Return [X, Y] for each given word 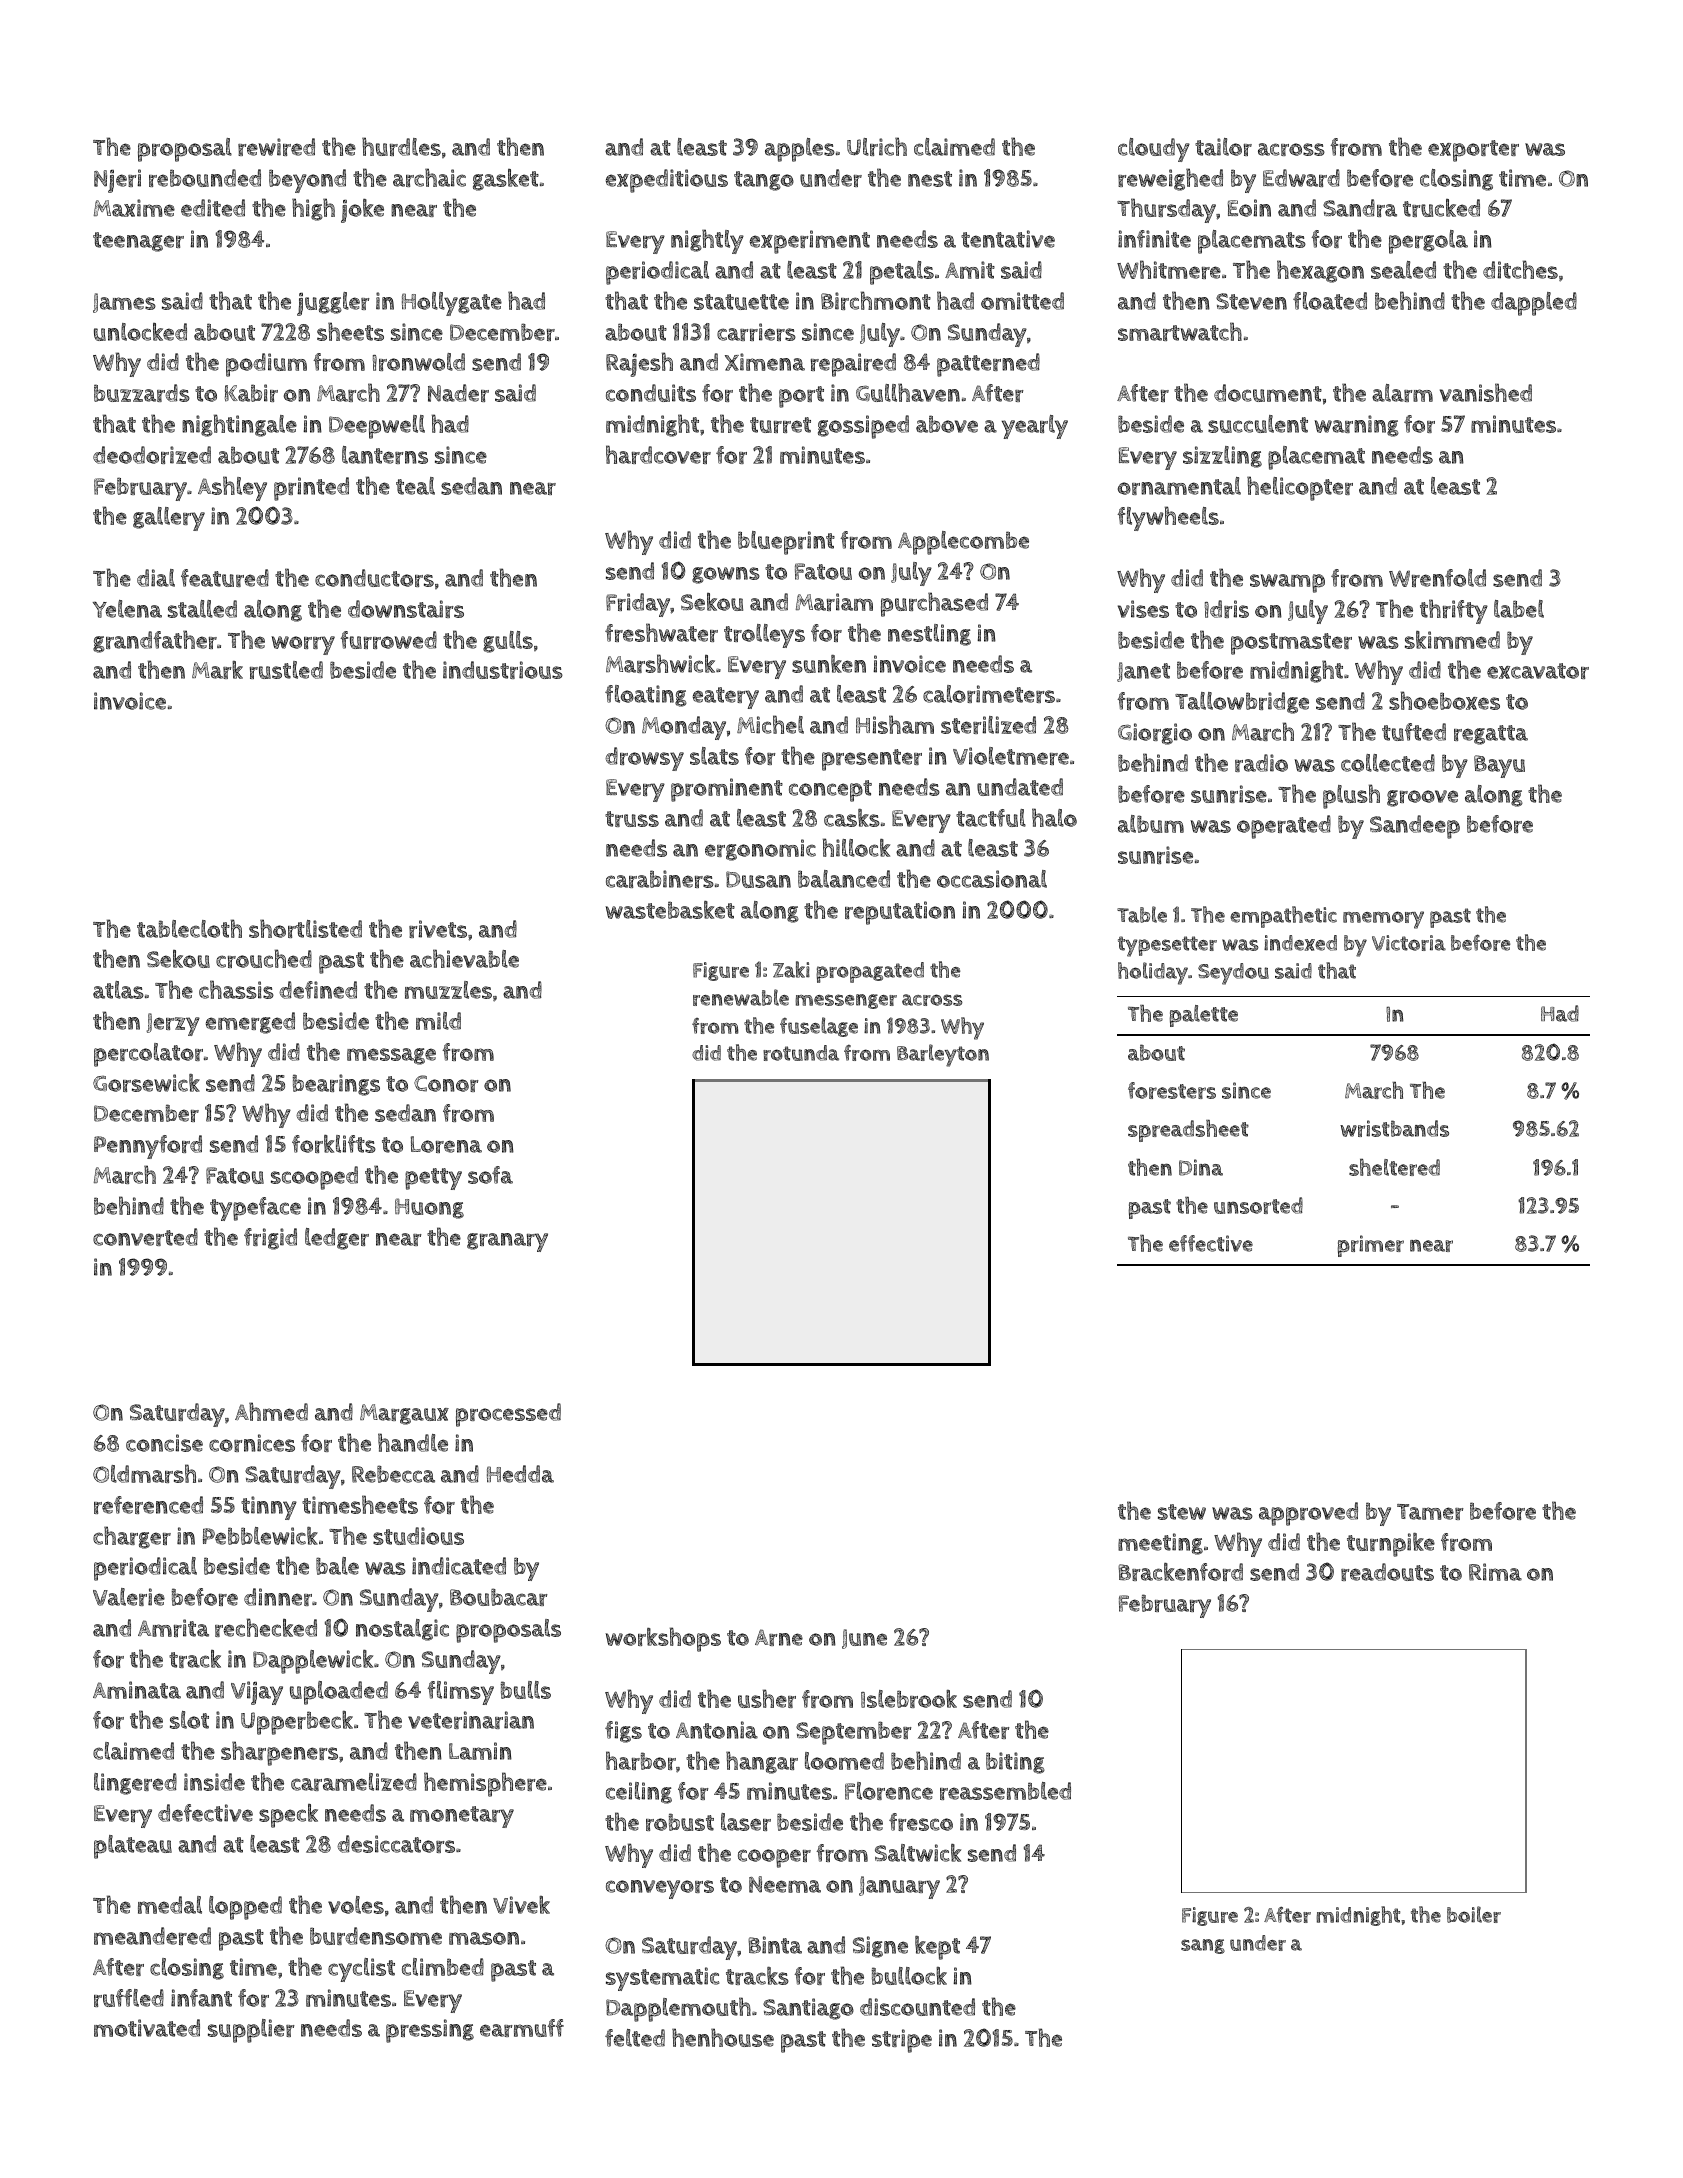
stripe [902, 2041]
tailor [1223, 147]
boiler [1474, 1914]
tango [764, 181]
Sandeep [1415, 827]
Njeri [117, 181]
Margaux [404, 1414]
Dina [1201, 1167]
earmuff [522, 2028]
